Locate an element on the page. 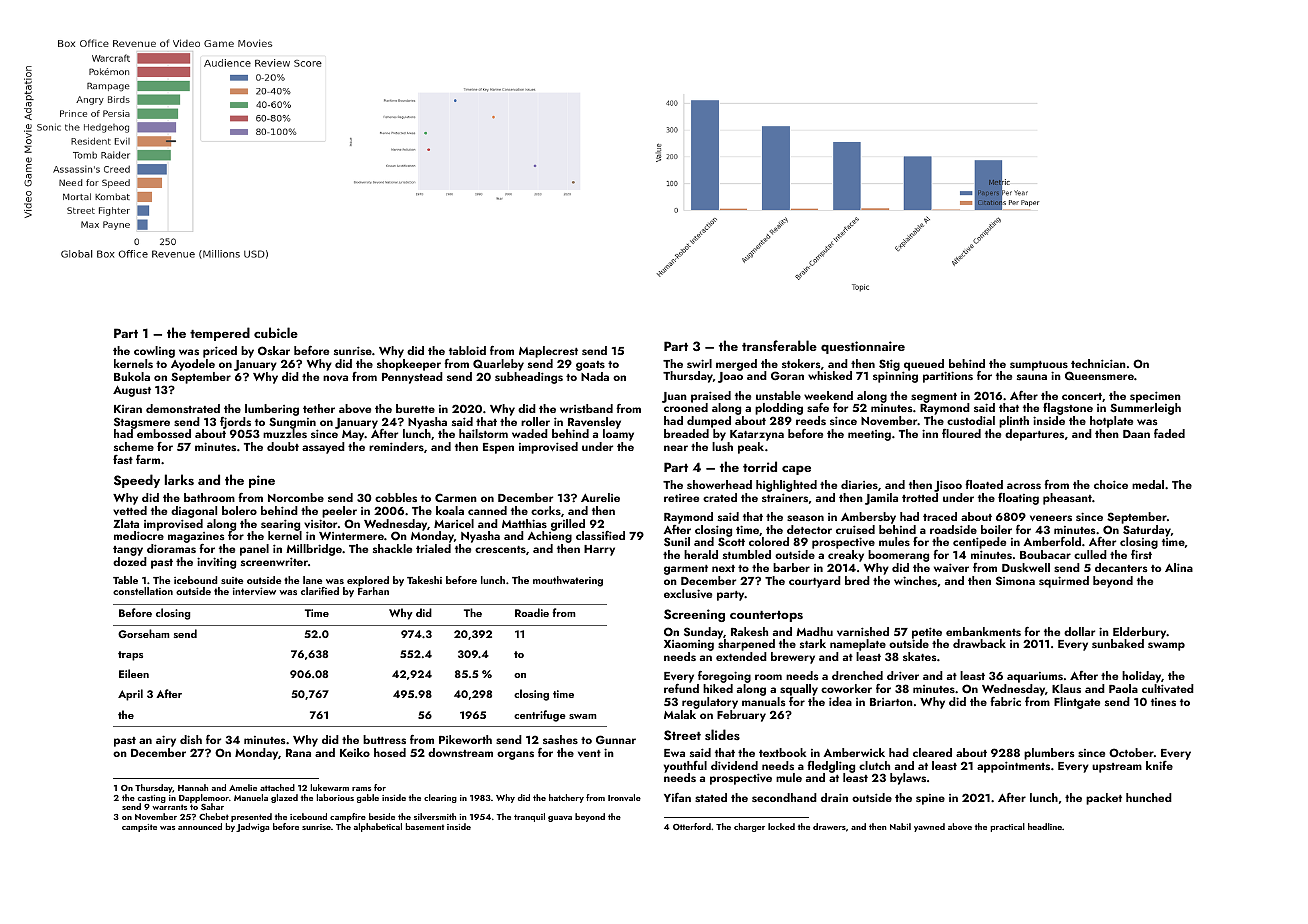  shopkeeper is located at coordinates (409, 365).
